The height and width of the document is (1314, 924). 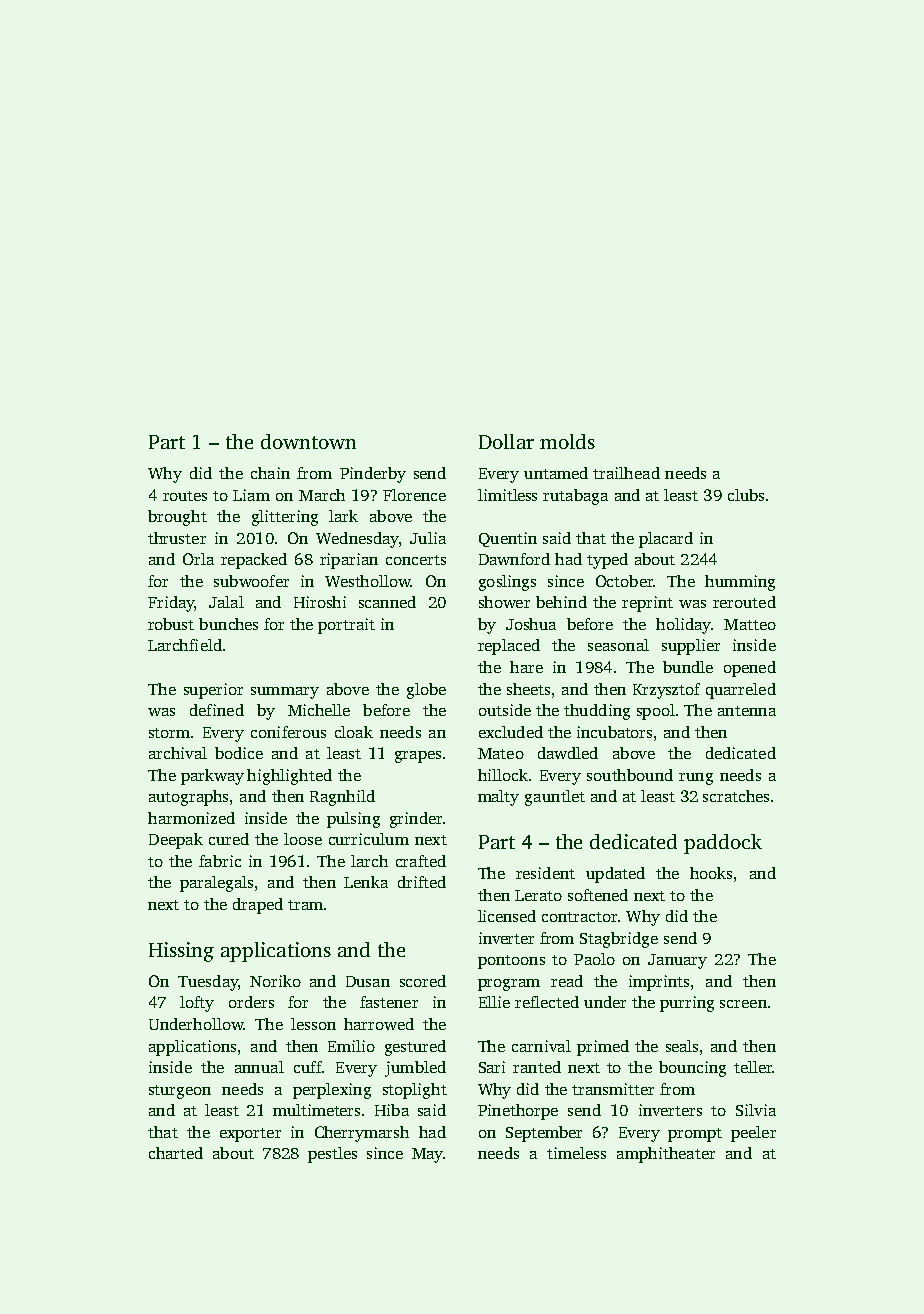 What do you see at coordinates (259, 1067) in the document?
I see `annual` at bounding box center [259, 1067].
